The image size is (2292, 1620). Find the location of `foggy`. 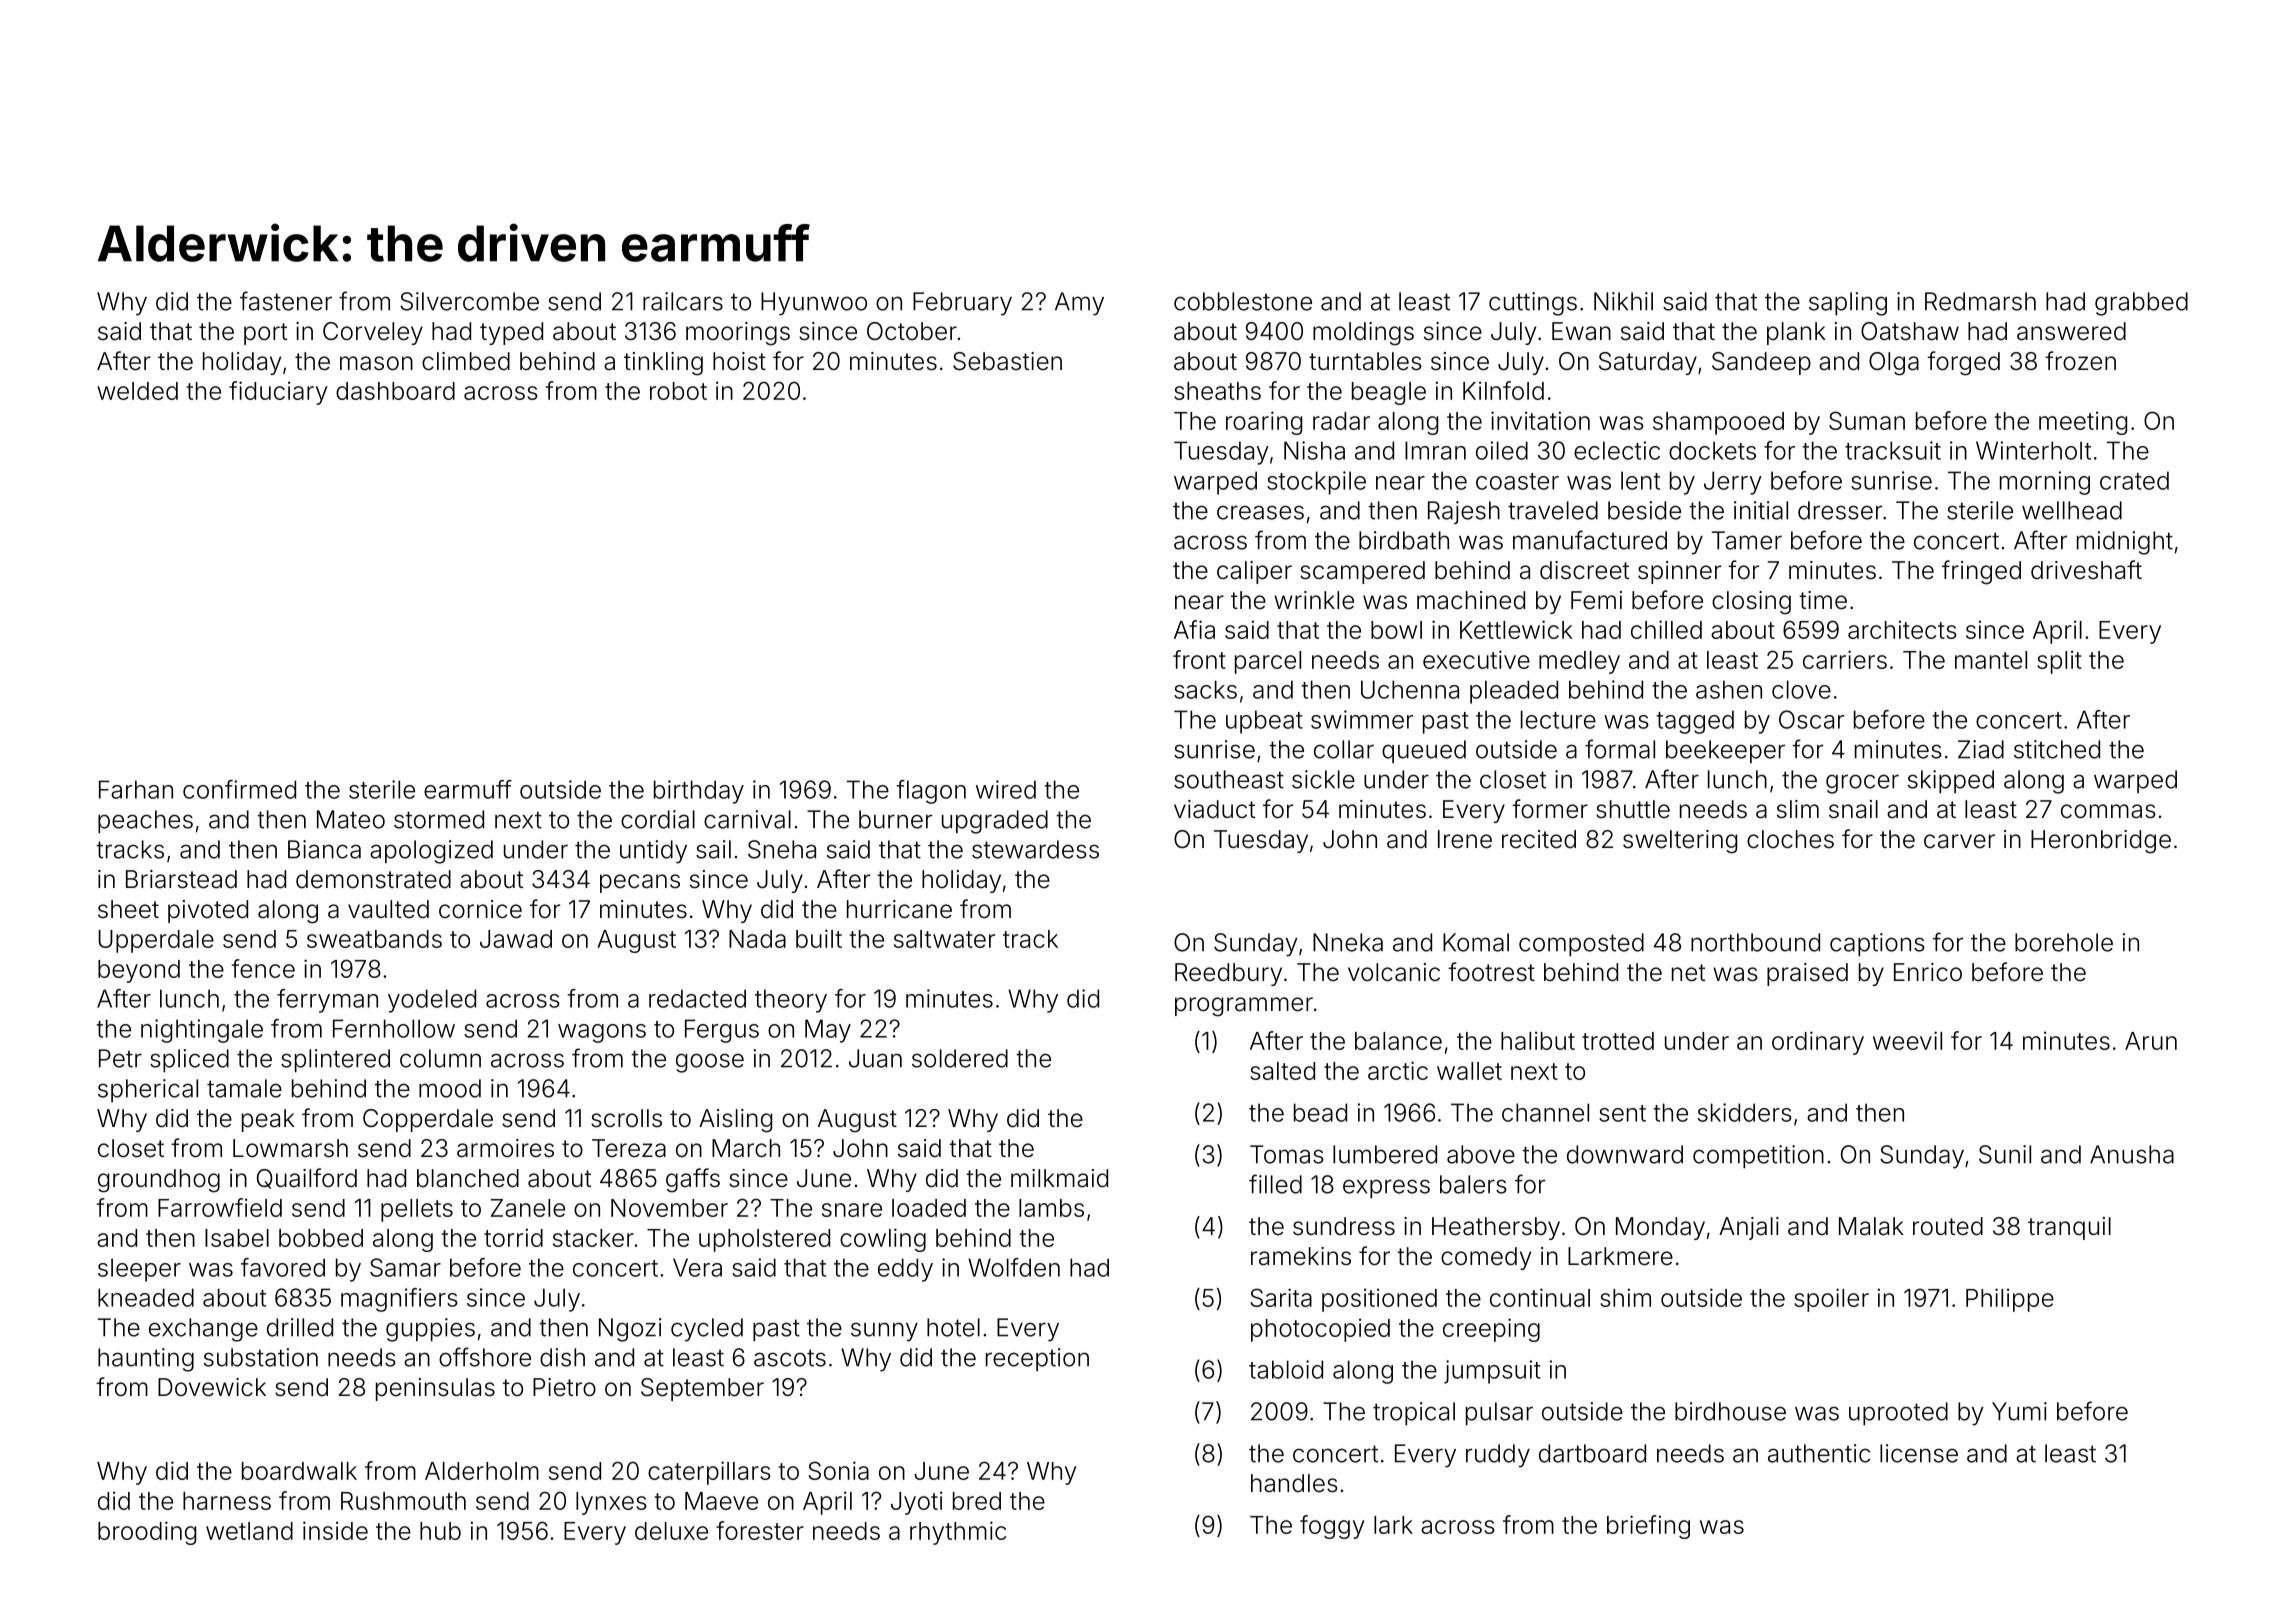

foggy is located at coordinates (1332, 1527).
